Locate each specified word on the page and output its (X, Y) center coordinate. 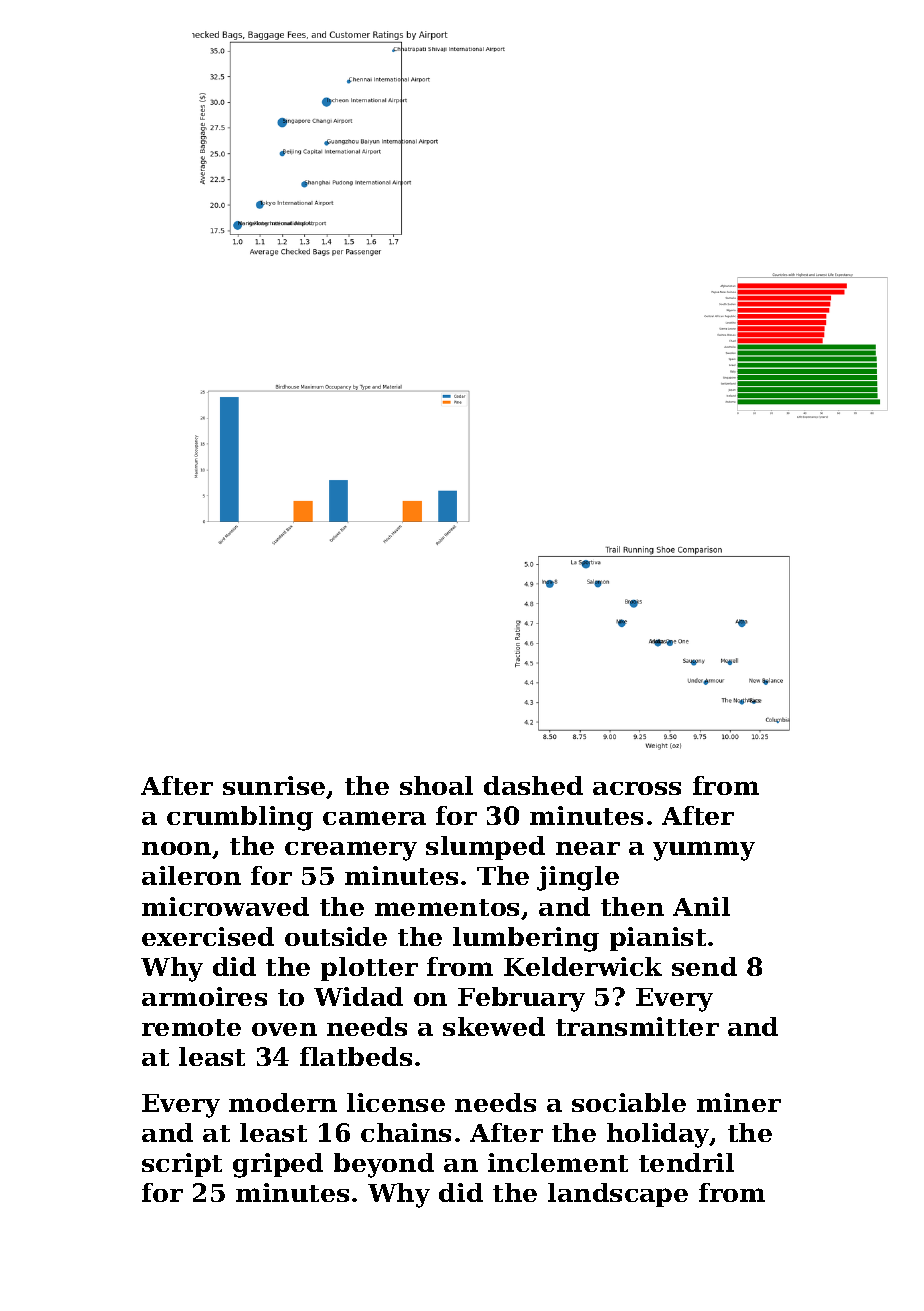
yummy (704, 851)
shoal (436, 785)
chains (406, 1132)
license (396, 1102)
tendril (686, 1162)
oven (284, 1029)
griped (278, 1165)
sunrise (274, 785)
